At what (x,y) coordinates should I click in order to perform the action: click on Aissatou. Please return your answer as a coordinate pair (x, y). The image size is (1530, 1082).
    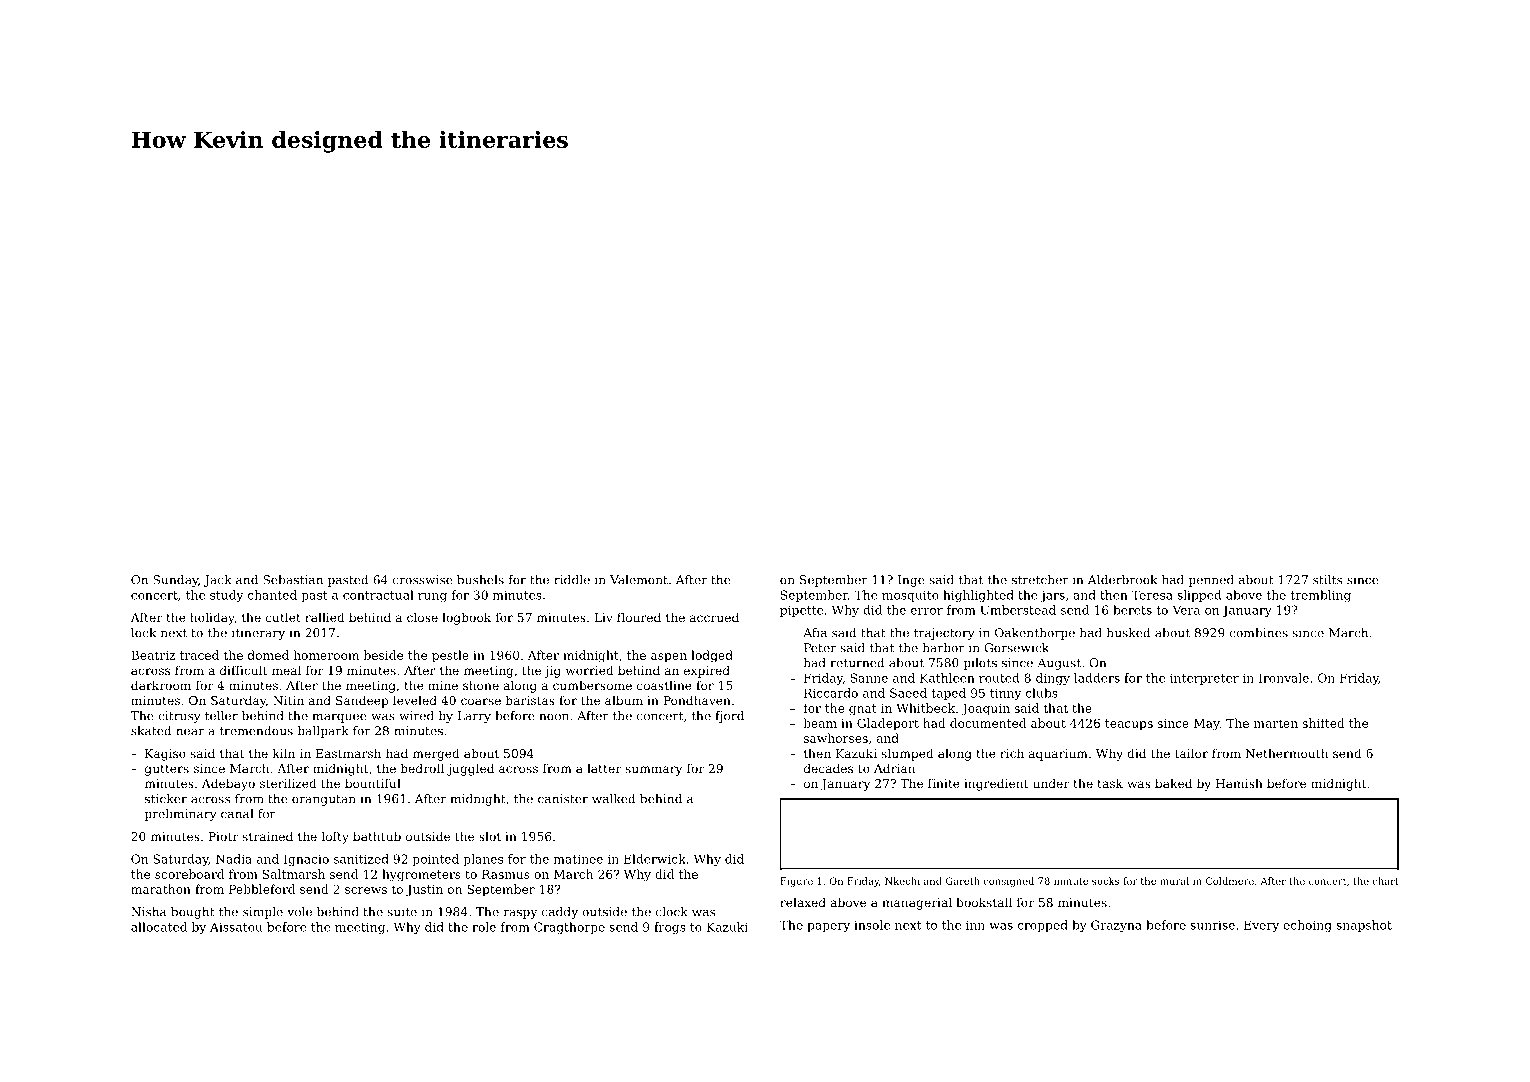
    Looking at the image, I should click on (236, 927).
